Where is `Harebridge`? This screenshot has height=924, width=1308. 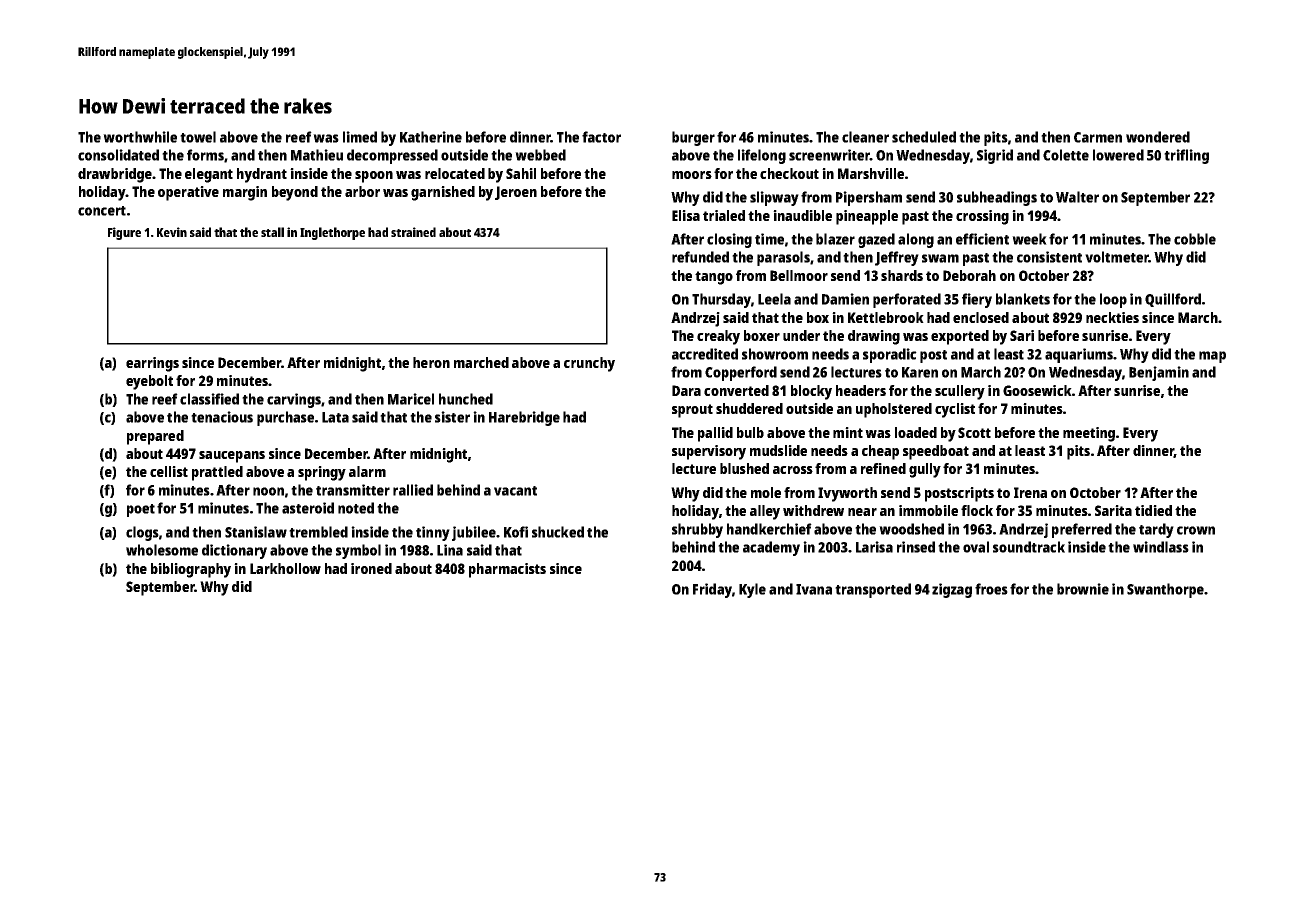 Harebridge is located at coordinates (524, 418).
